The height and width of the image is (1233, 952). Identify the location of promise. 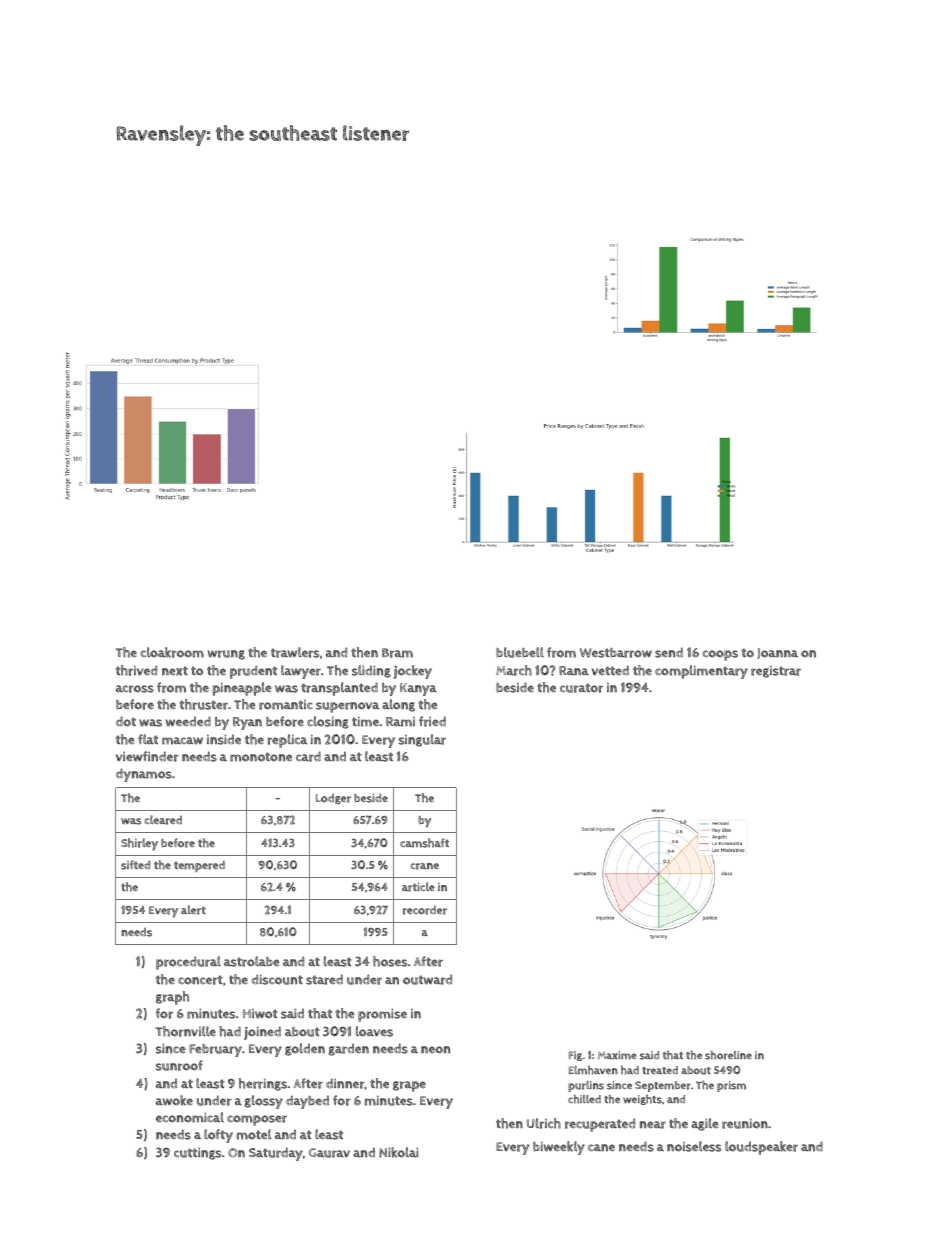
(382, 1015).
